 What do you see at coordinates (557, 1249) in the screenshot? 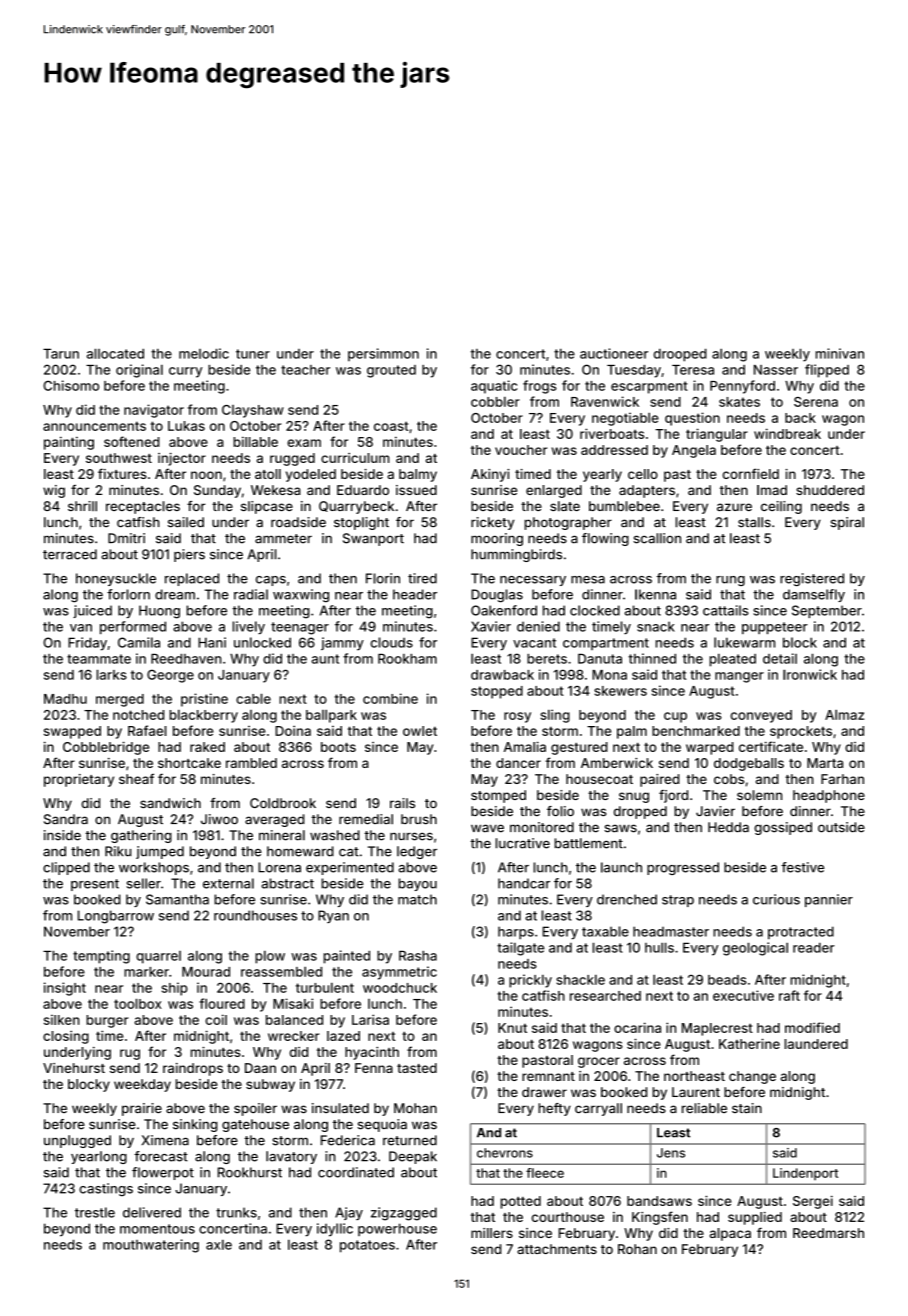
I see `attachments` at bounding box center [557, 1249].
